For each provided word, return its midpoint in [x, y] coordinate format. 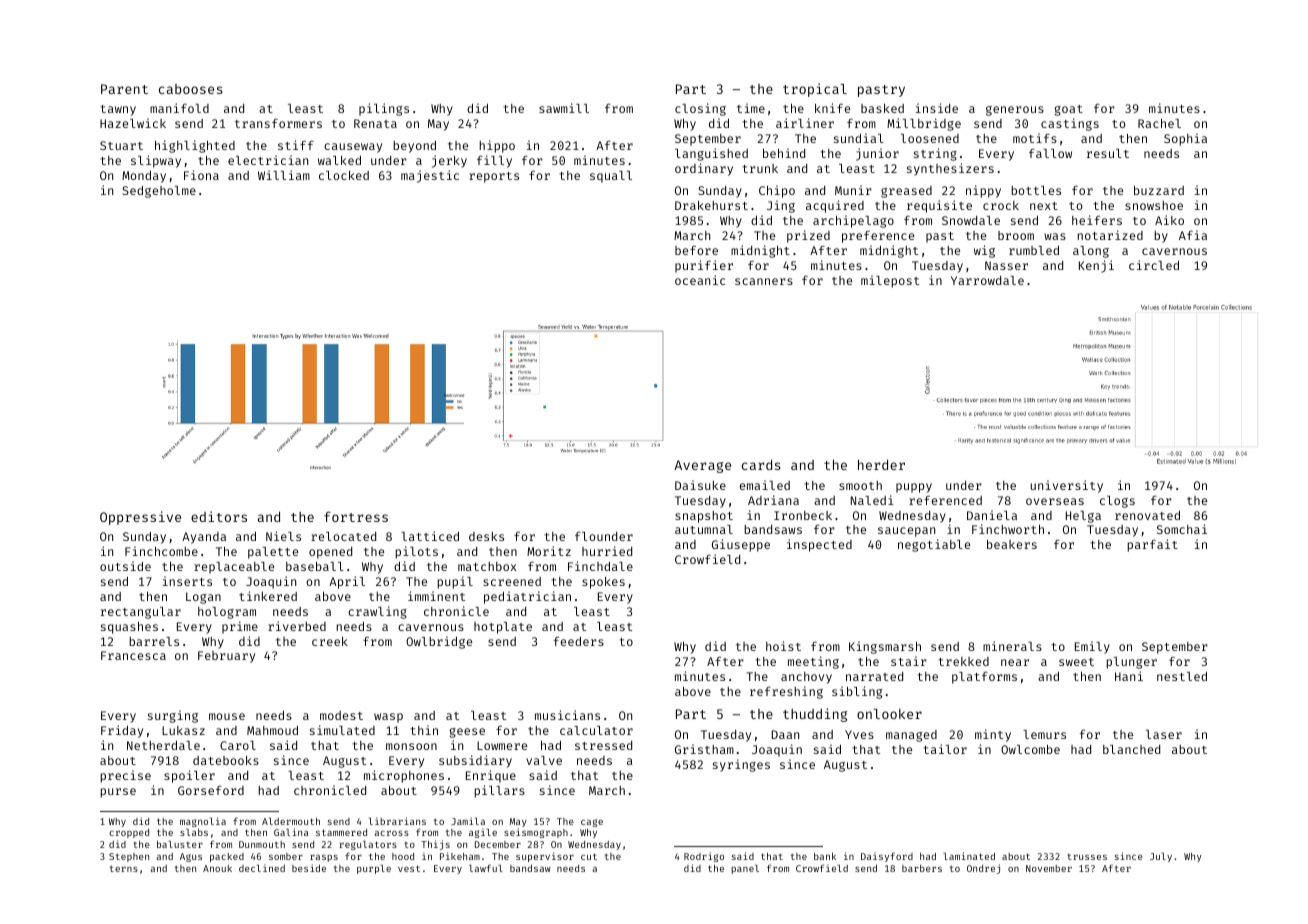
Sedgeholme [159, 192]
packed [227, 857]
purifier [704, 266]
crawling [377, 612]
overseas [1055, 501]
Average [702, 466]
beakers [1012, 544]
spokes [603, 583]
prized [808, 236]
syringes [741, 765]
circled [1154, 265]
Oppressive [140, 518]
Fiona [201, 175]
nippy [983, 191]
